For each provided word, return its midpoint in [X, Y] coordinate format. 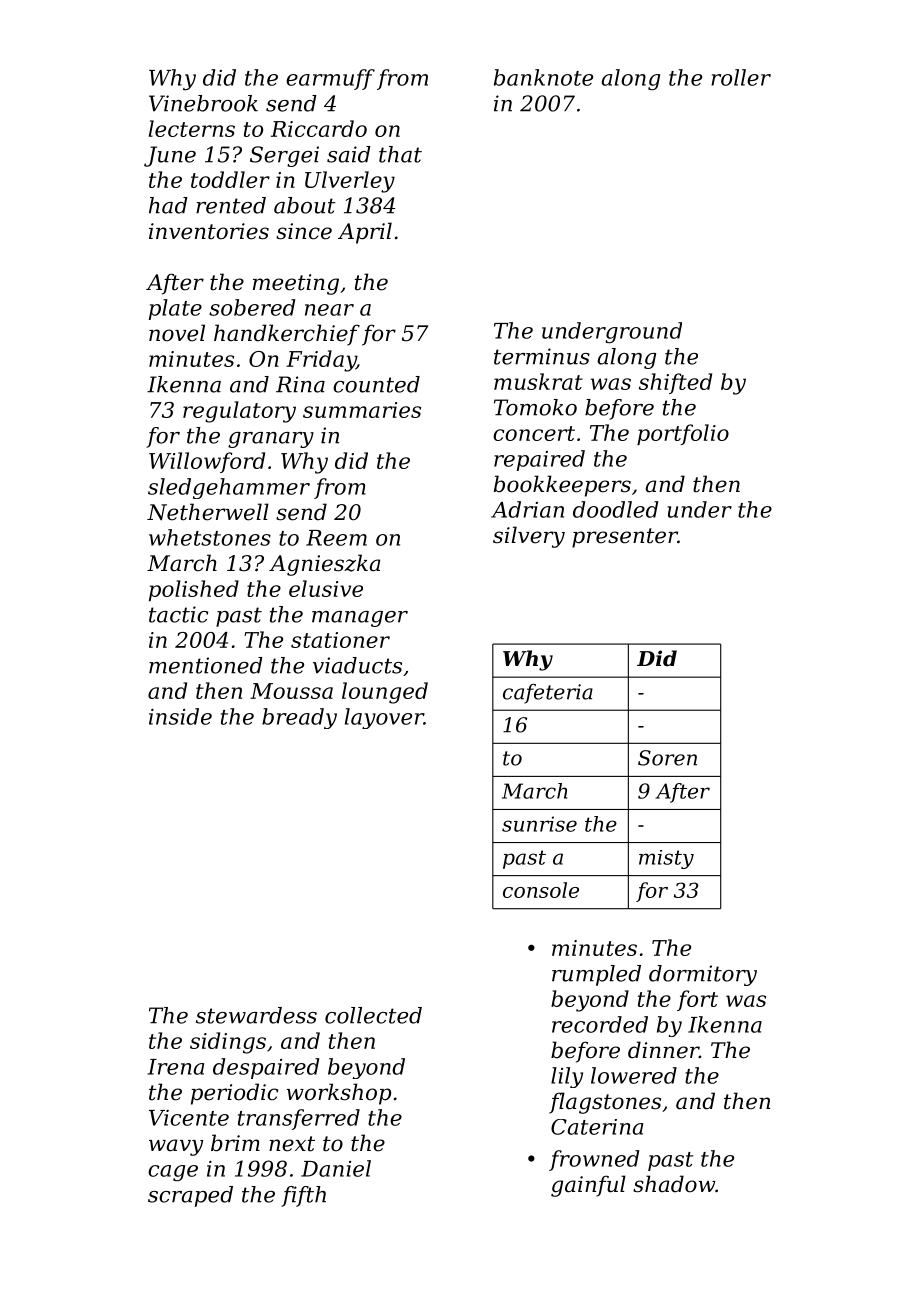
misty [666, 859]
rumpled [596, 975]
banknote [543, 77]
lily [567, 1077]
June [170, 156]
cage [173, 1173]
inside [180, 716]
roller [741, 77]
